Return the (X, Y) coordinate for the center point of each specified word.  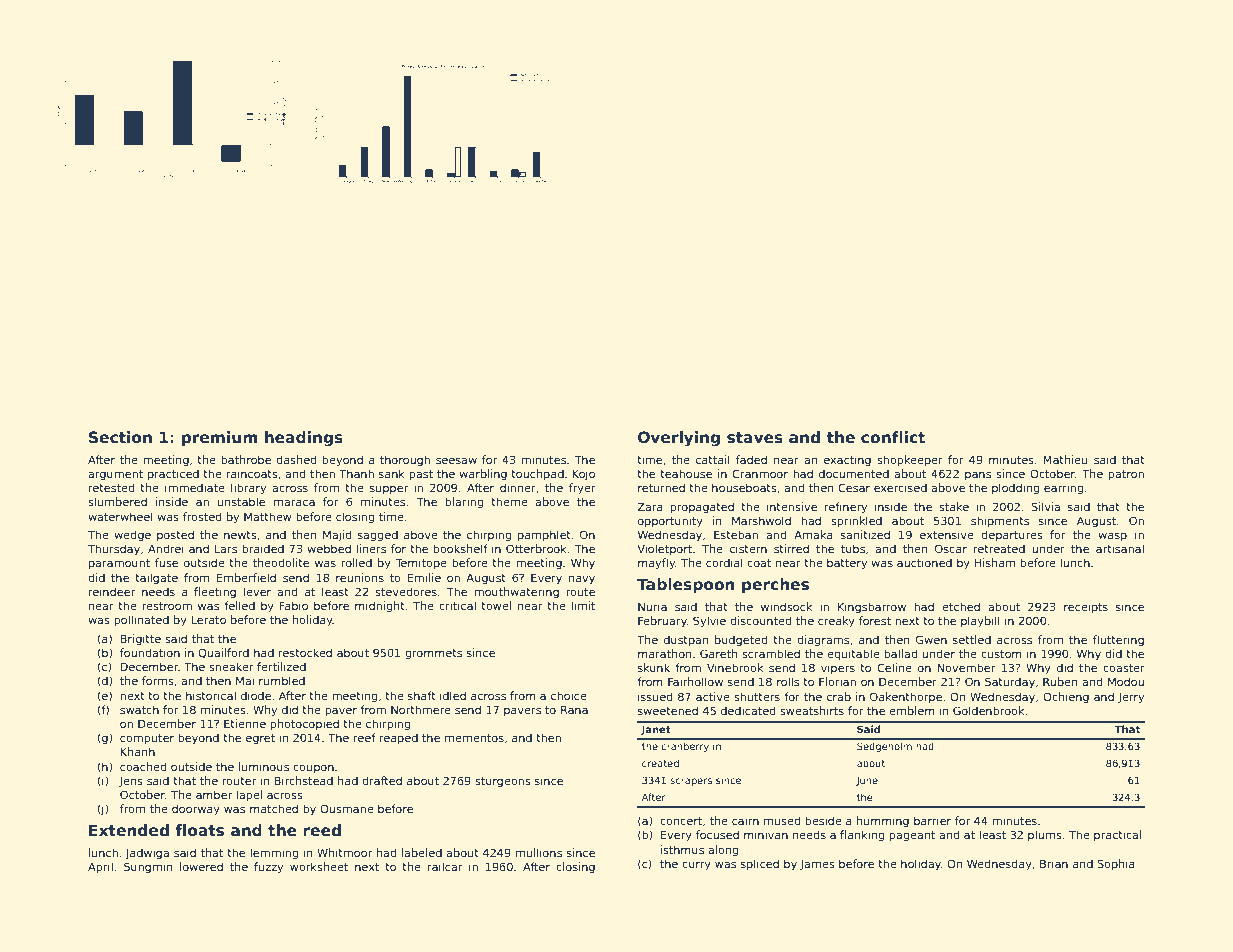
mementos (474, 738)
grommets (433, 654)
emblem (912, 710)
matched (274, 808)
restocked (305, 652)
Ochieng (1066, 698)
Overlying (679, 439)
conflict (893, 437)
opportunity (670, 522)
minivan (766, 834)
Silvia (1045, 506)
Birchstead (303, 780)
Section (120, 437)
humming (883, 822)
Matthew (268, 516)
